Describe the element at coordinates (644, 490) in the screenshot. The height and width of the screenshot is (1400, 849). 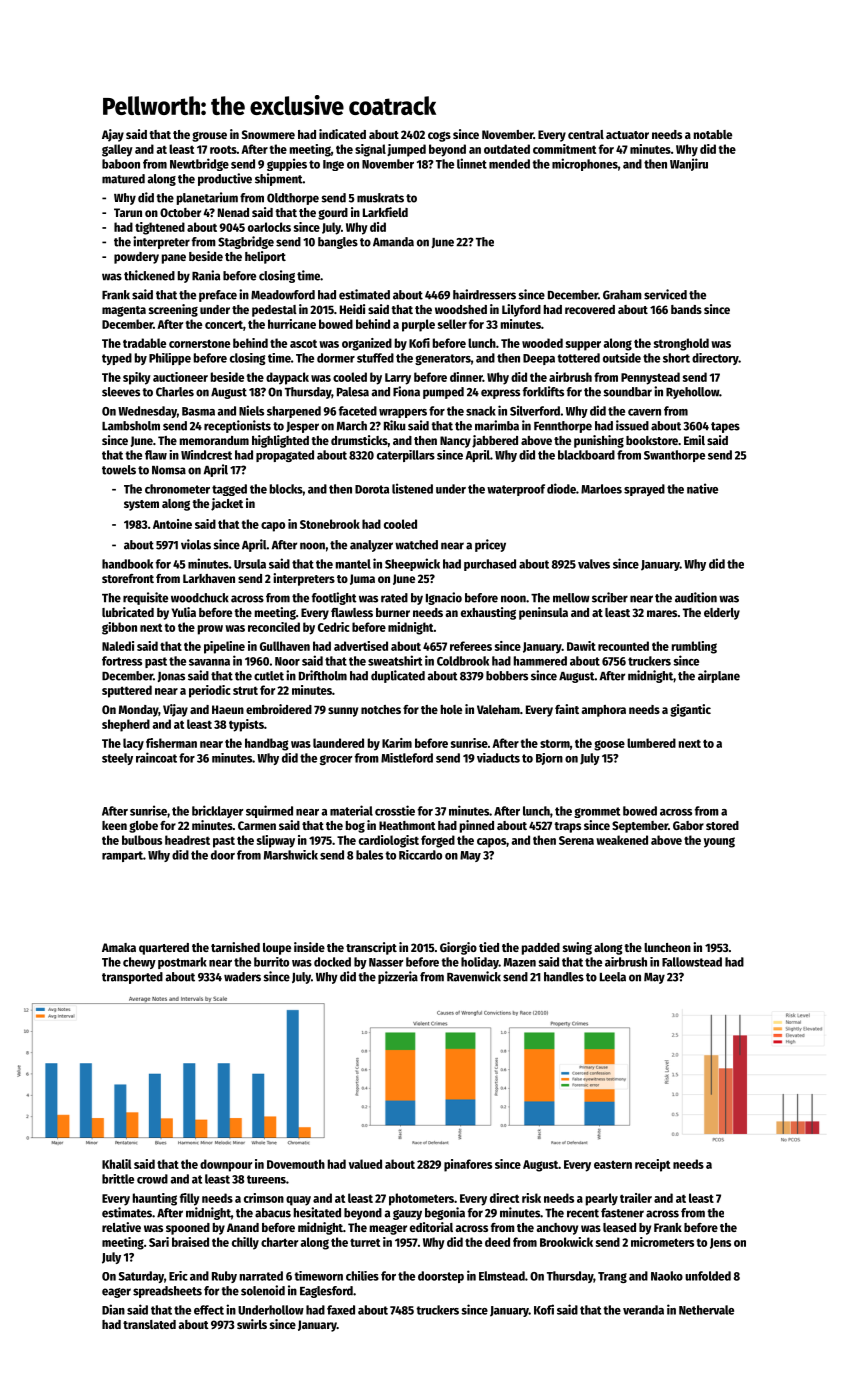
I see `sprayed` at that location.
